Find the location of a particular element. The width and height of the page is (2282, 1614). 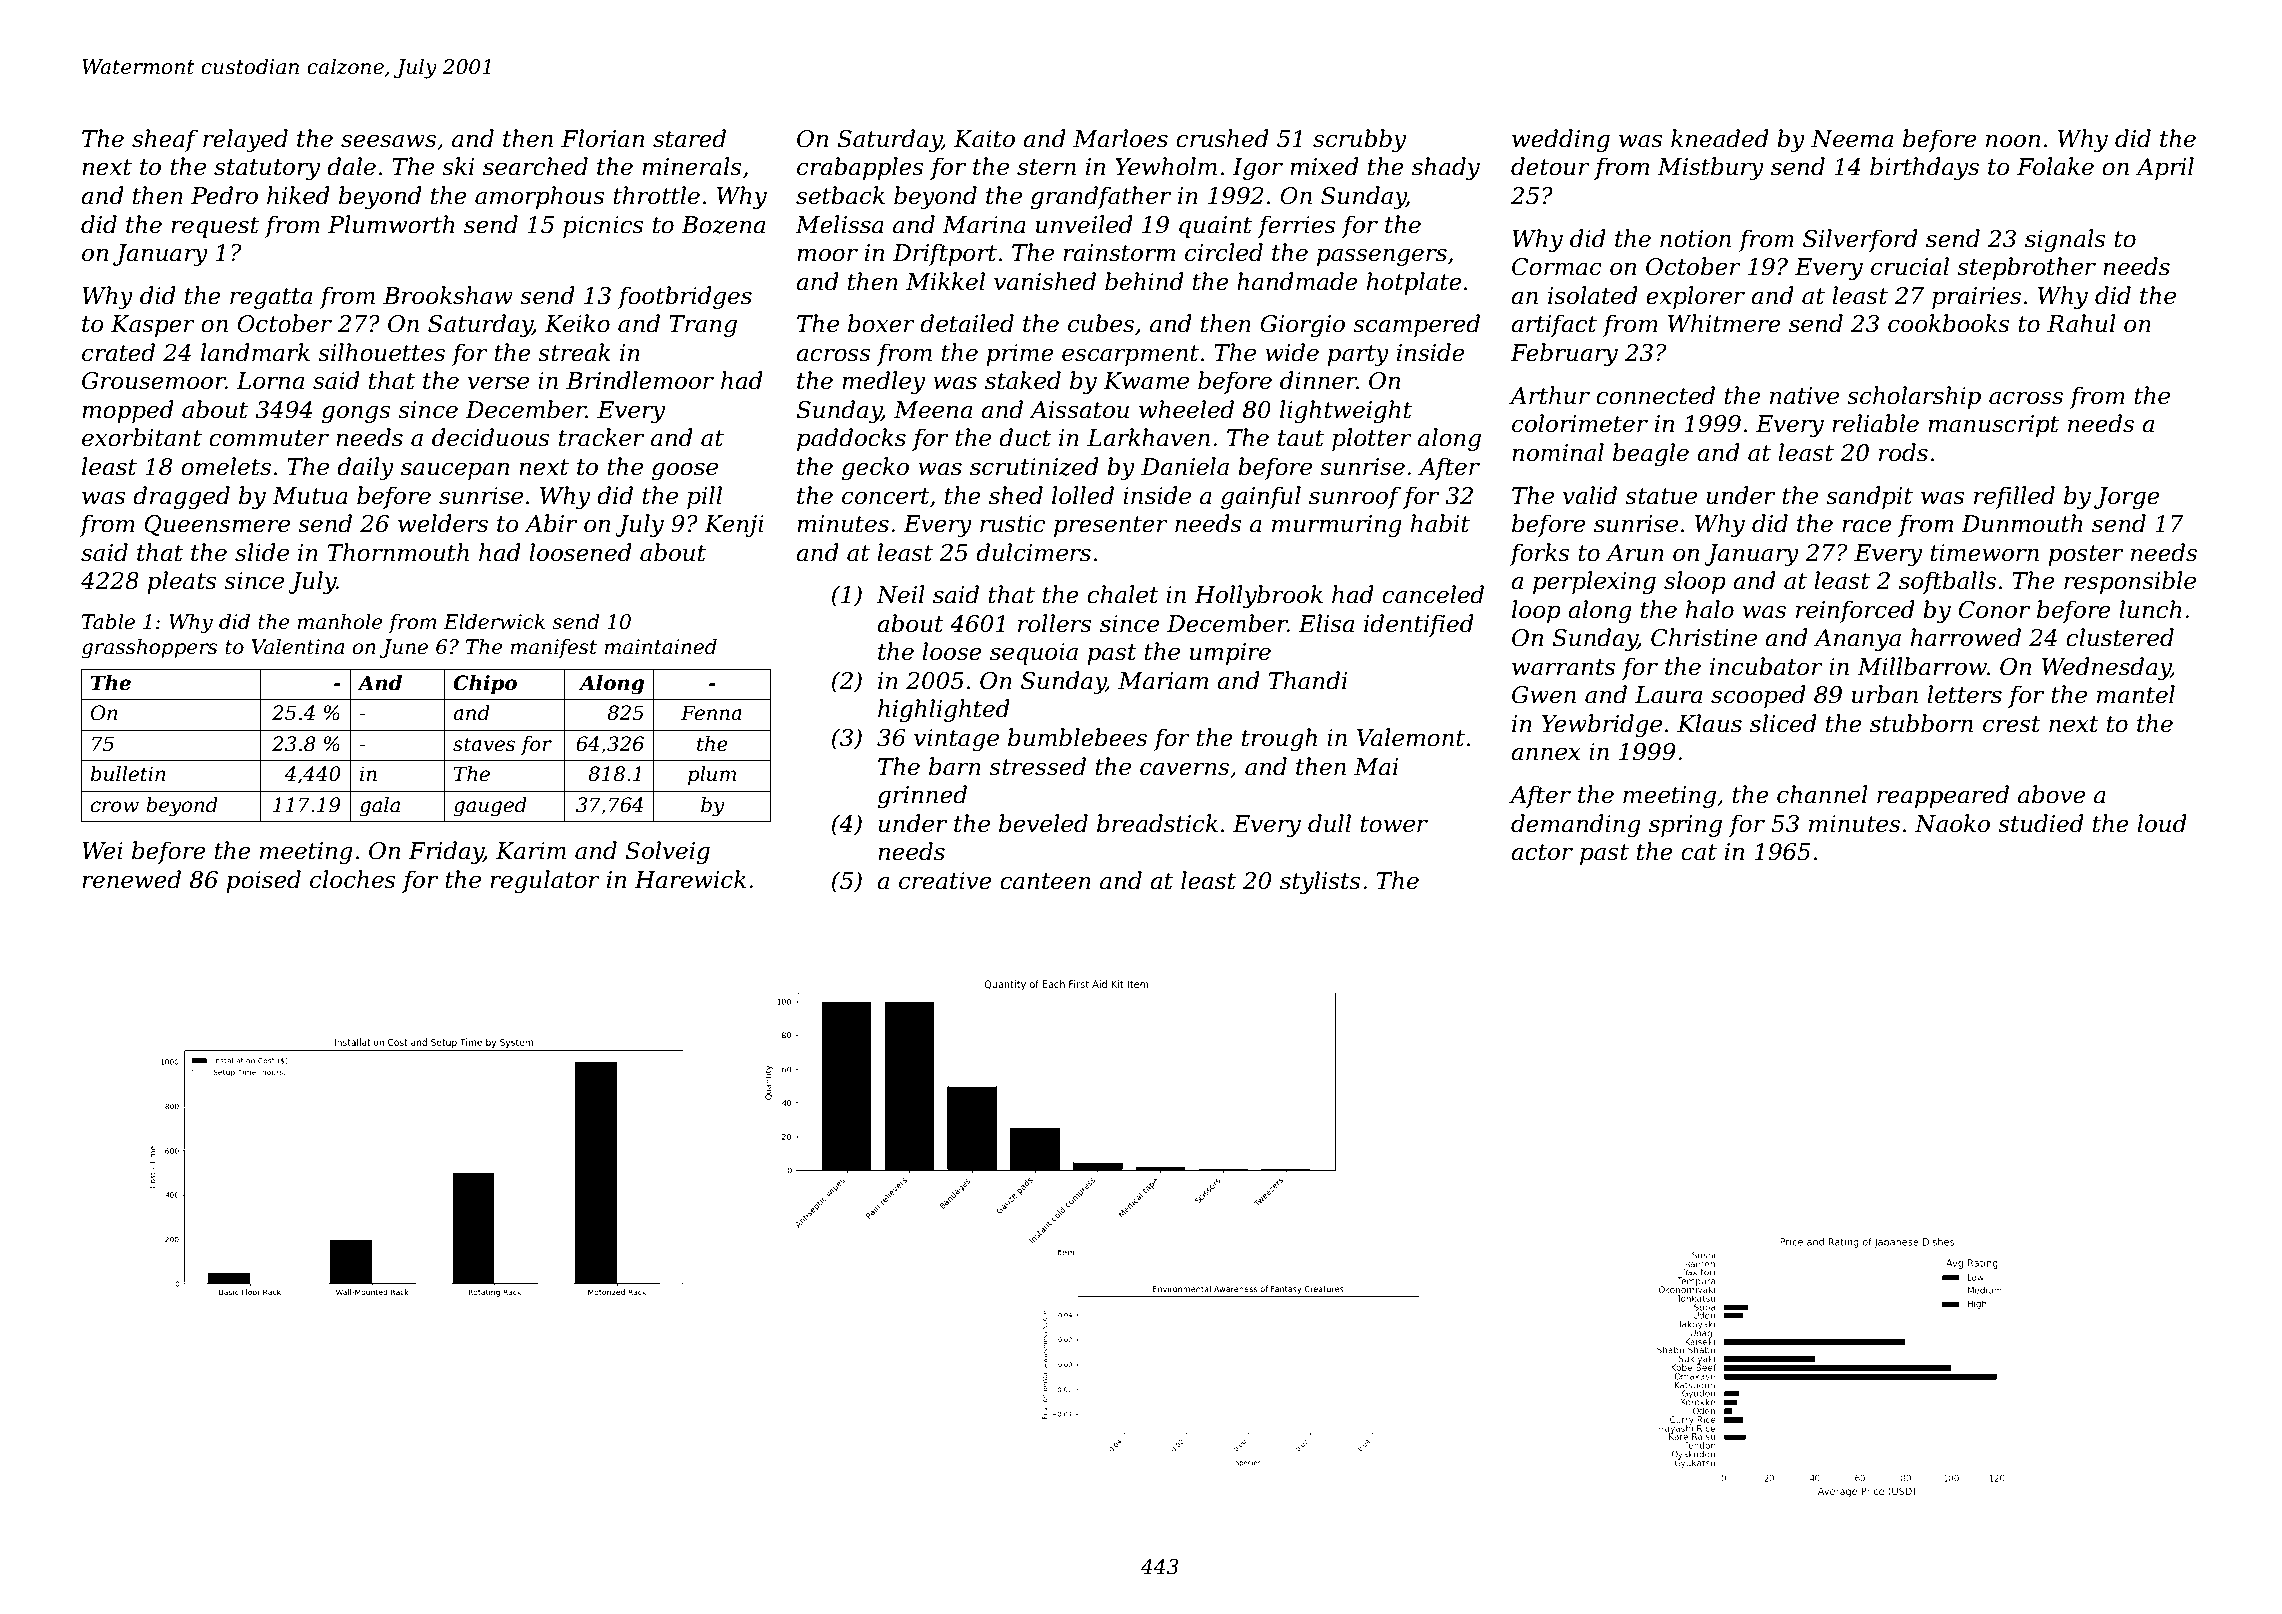

crucial is located at coordinates (1910, 266).
